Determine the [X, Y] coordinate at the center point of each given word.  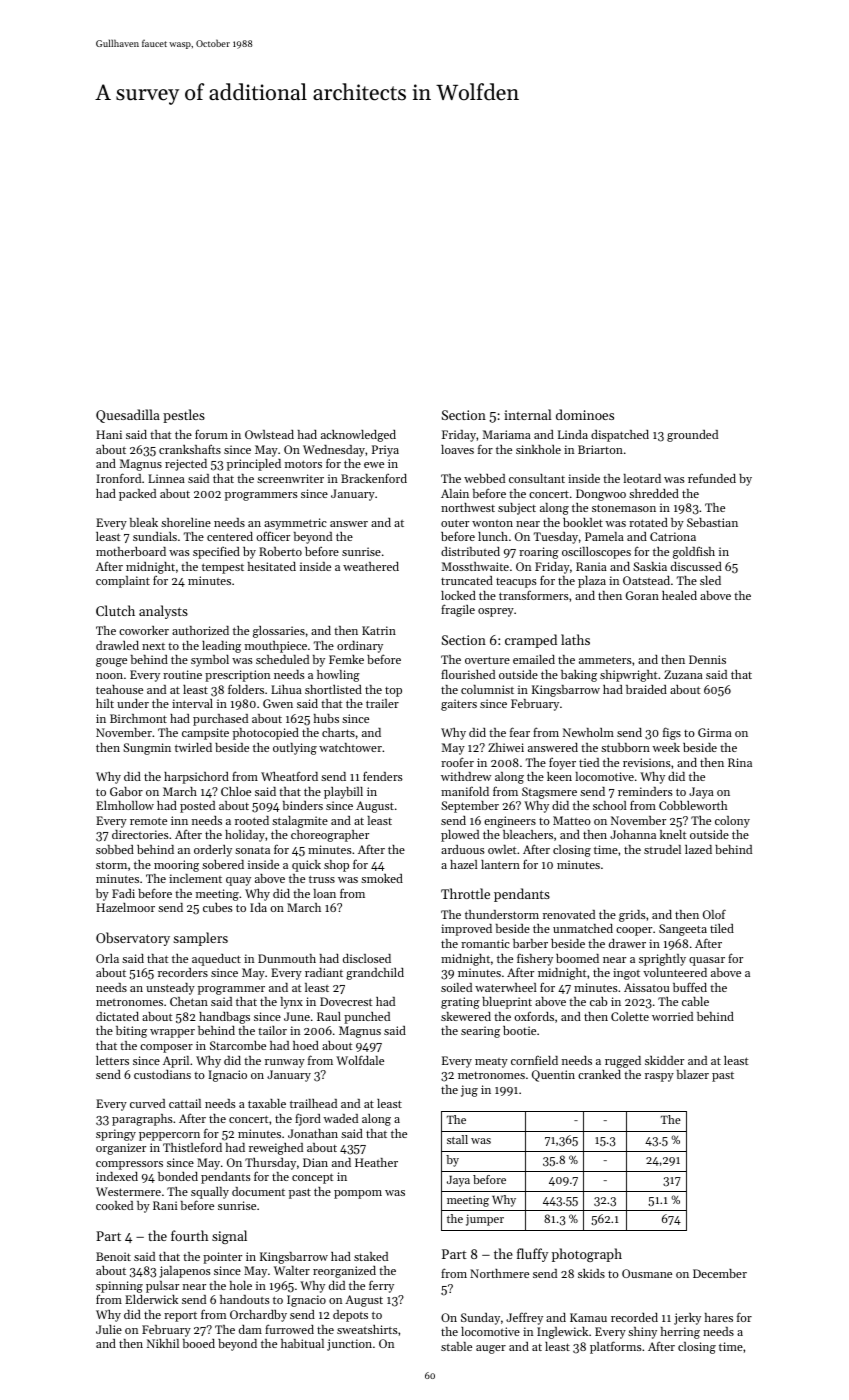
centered [230, 536]
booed [199, 1343]
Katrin [379, 630]
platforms [616, 1347]
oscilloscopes [596, 553]
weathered [371, 566]
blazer [693, 1074]
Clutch [115, 610]
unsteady [170, 989]
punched [367, 1018]
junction [349, 1345]
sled [710, 580]
